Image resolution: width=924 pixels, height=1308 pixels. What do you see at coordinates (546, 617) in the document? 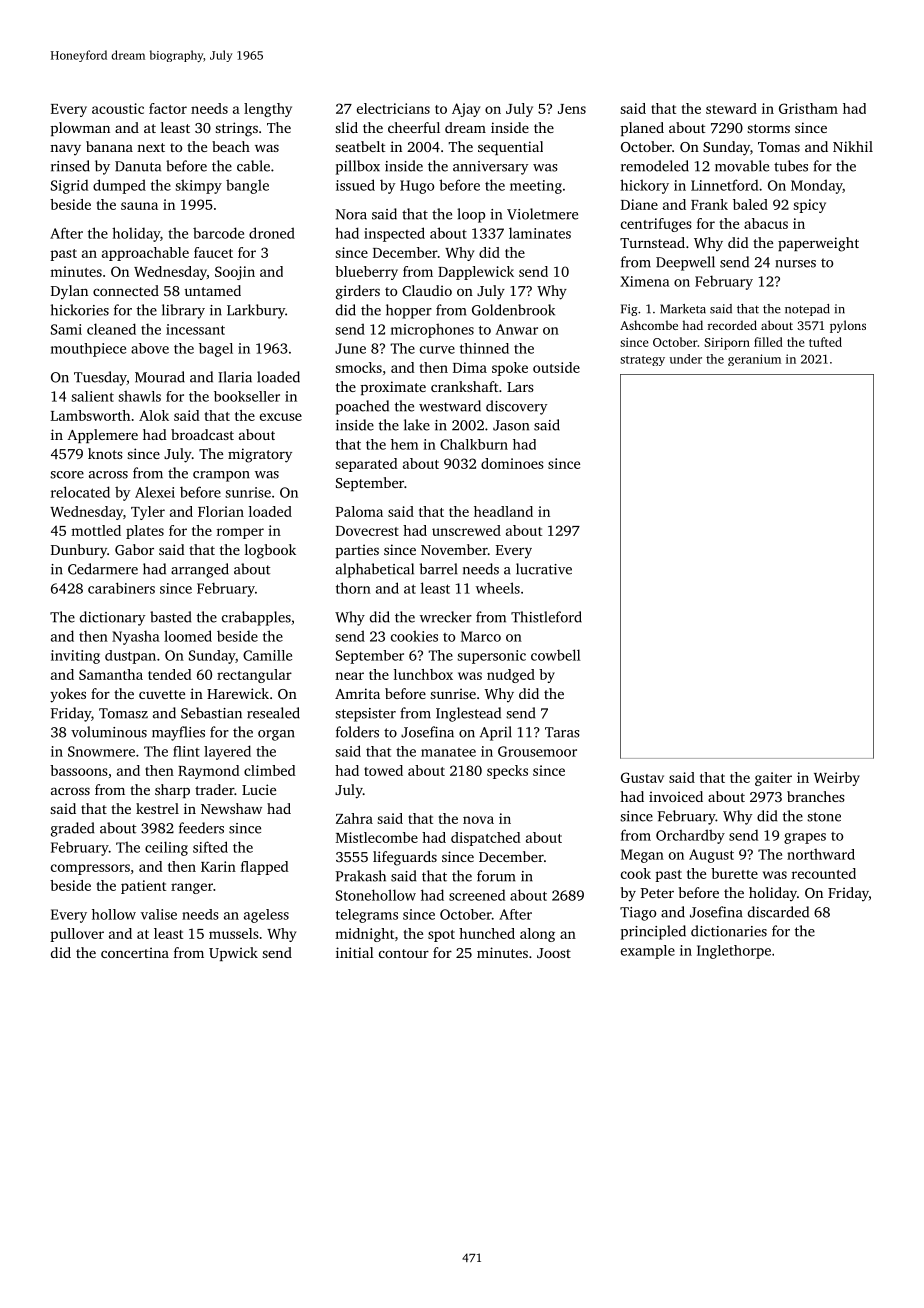
I see `Thistleford` at bounding box center [546, 617].
